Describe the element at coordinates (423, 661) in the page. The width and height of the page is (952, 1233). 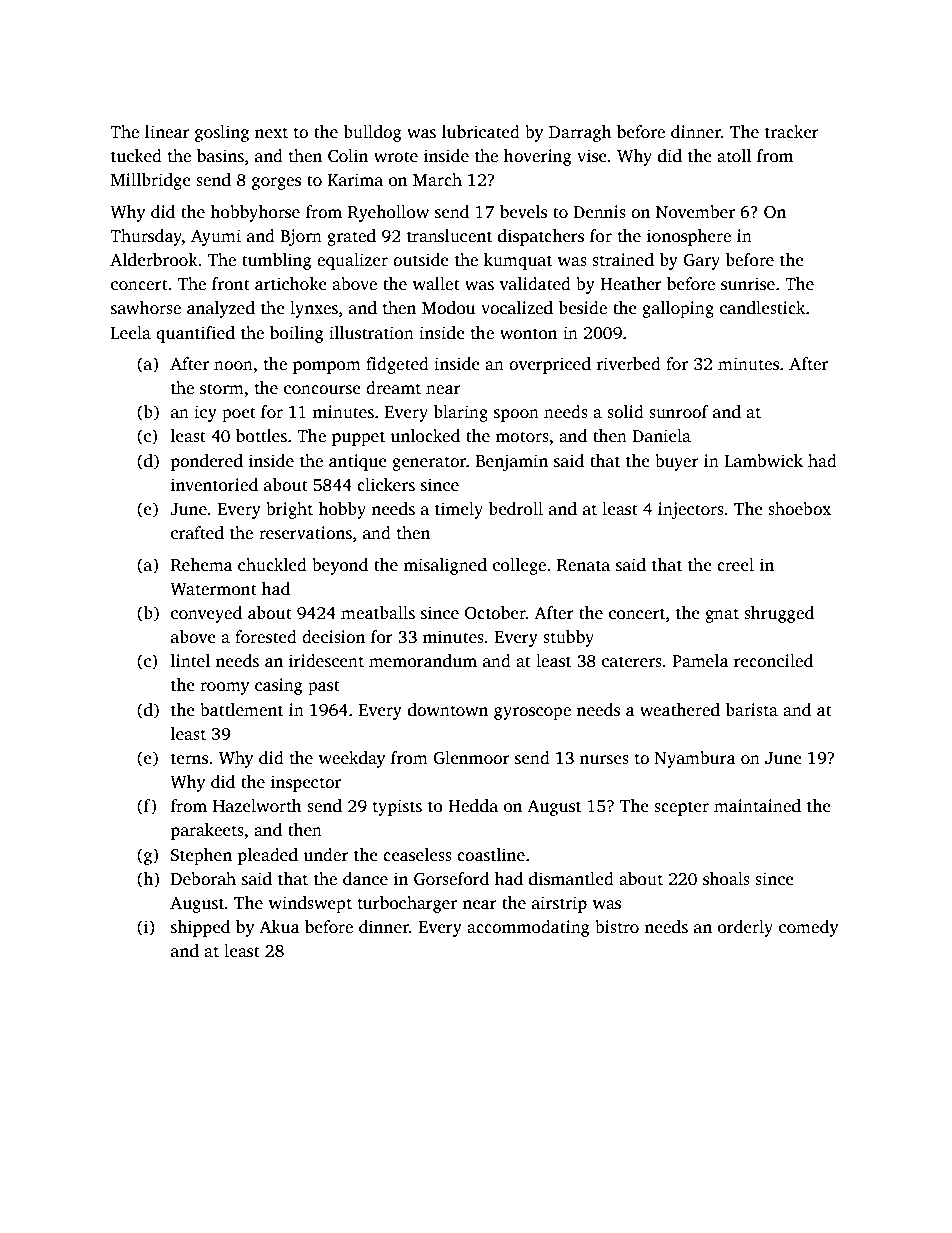
I see `memorandum` at that location.
